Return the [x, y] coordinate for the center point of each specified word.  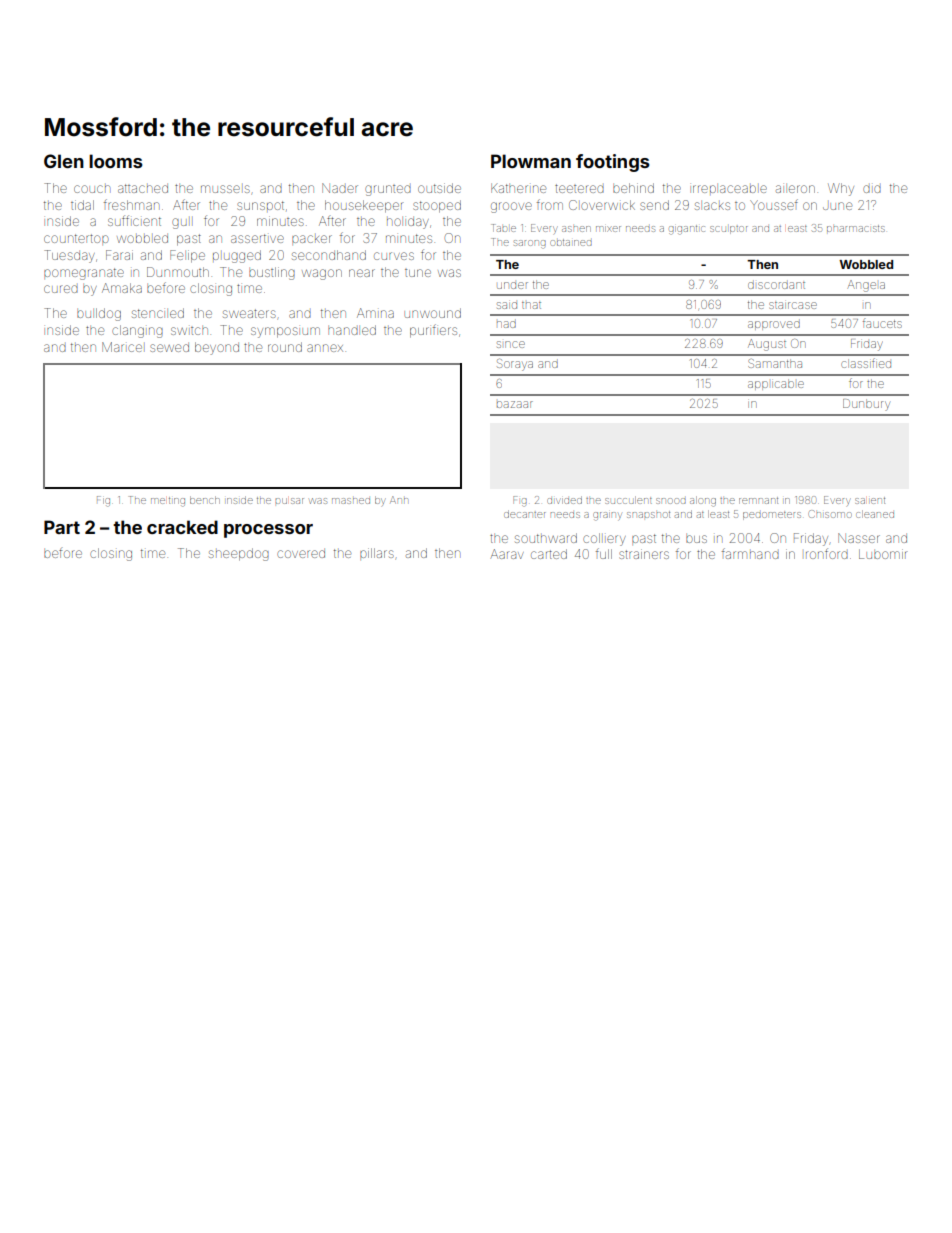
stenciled [158, 313]
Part [62, 527]
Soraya [515, 365]
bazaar [515, 404]
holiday [408, 223]
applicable [776, 384]
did [872, 189]
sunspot [260, 205]
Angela [866, 286]
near [362, 273]
